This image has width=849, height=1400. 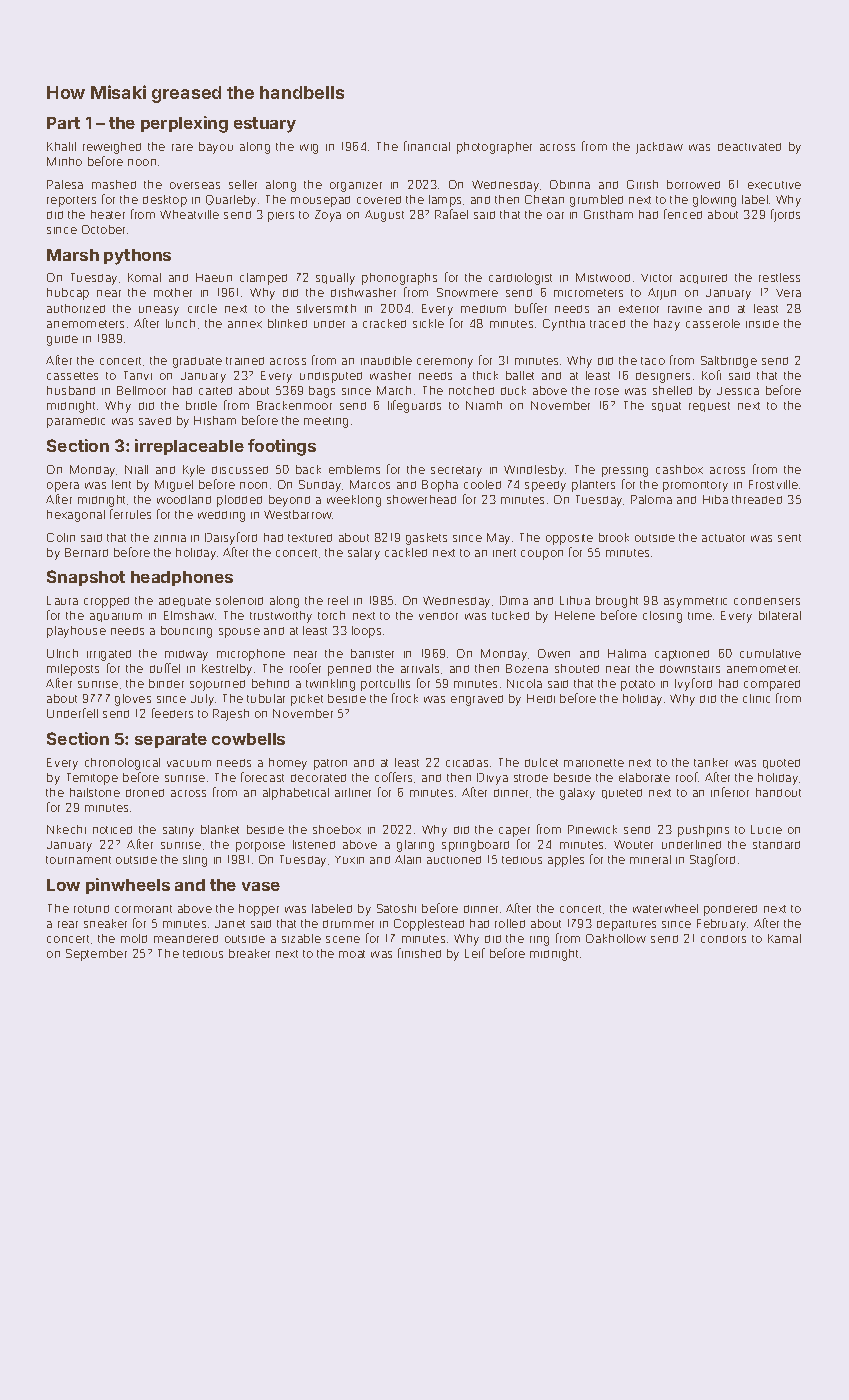 What do you see at coordinates (95, 792) in the image?
I see `hailstone` at bounding box center [95, 792].
